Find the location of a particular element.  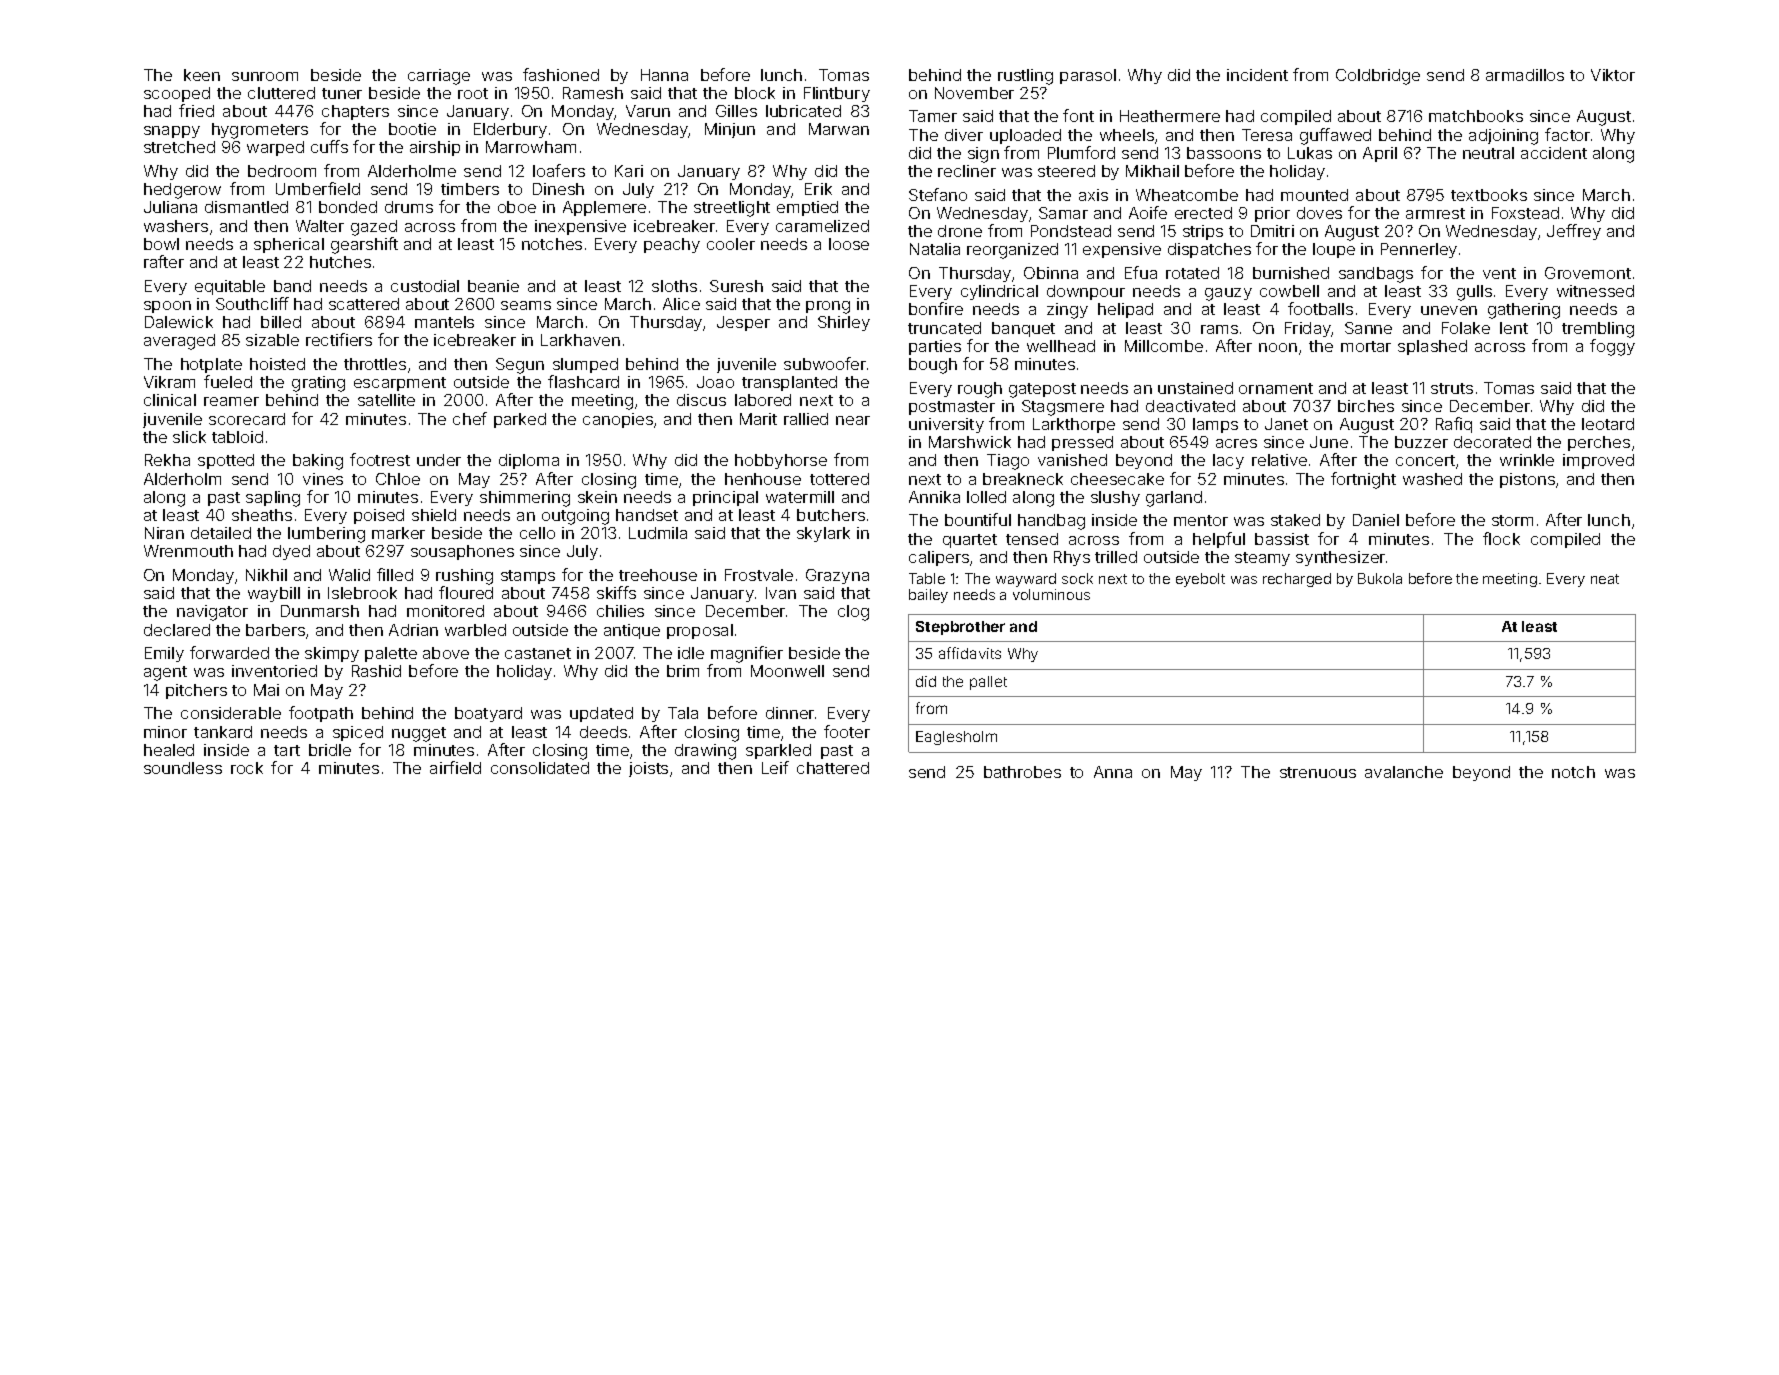

hobbyhorse is located at coordinates (781, 461).
